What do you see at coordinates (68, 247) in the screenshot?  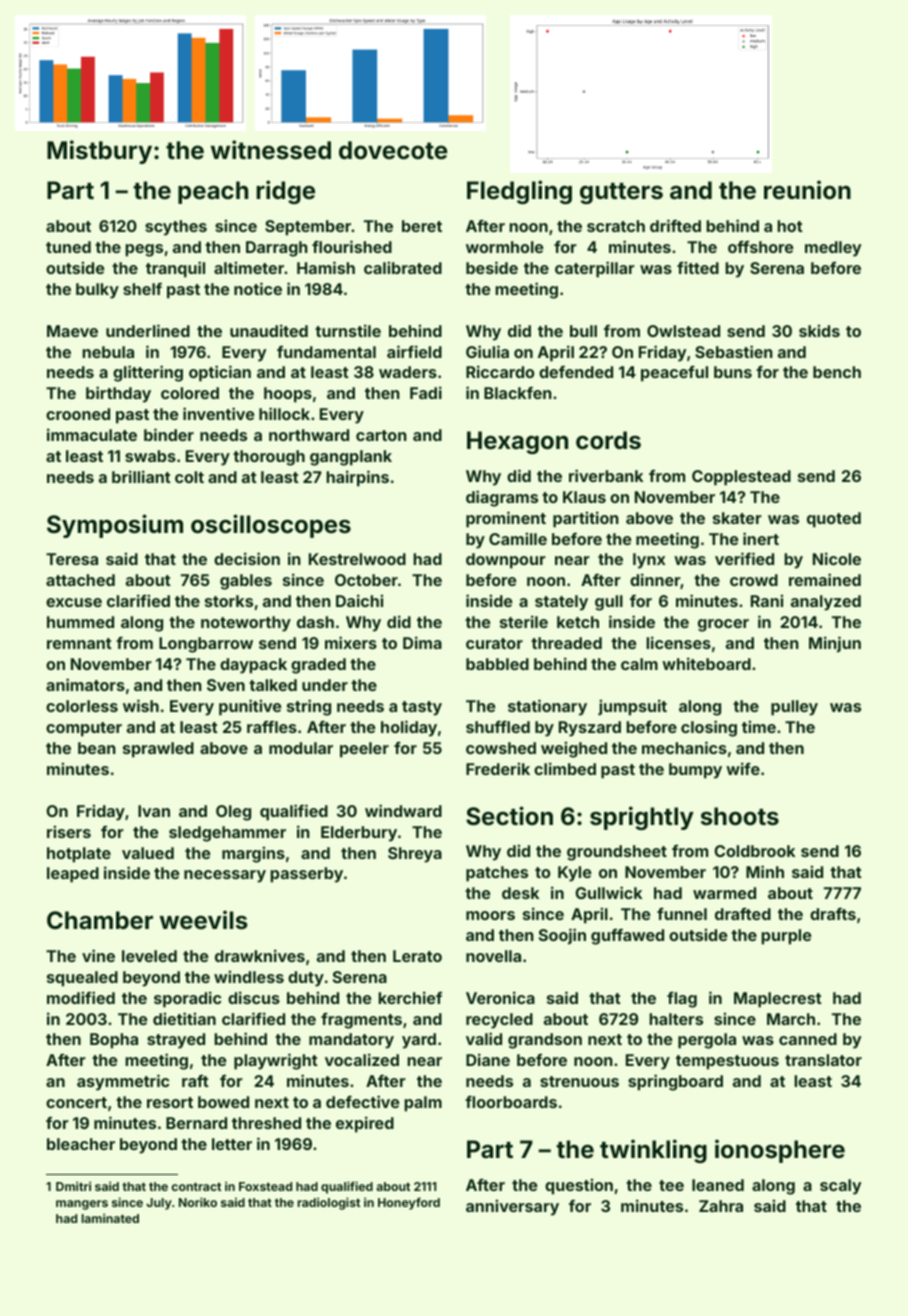 I see `tuned` at bounding box center [68, 247].
